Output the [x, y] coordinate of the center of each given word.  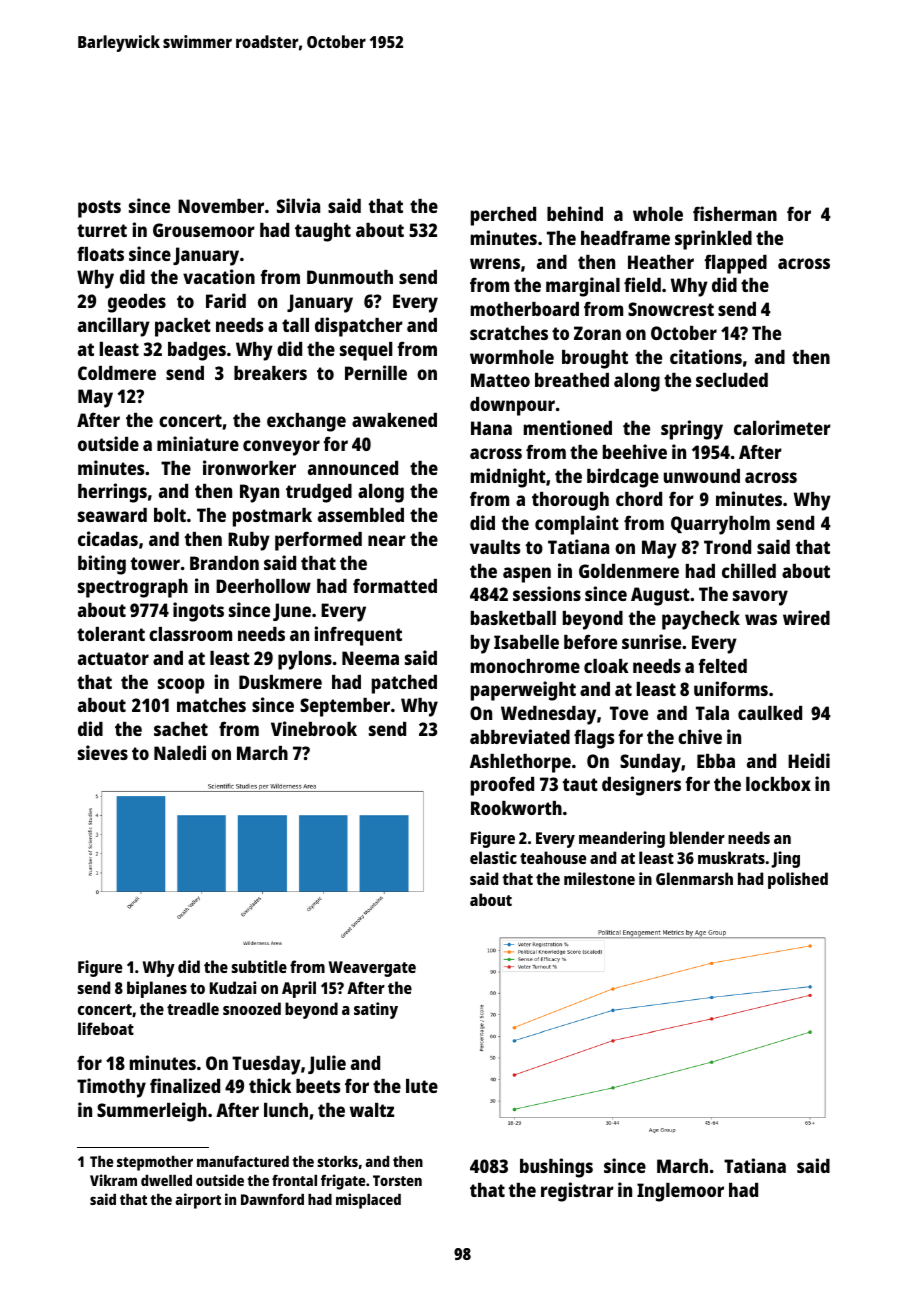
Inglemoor [680, 1192]
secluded [732, 380]
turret [102, 230]
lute [422, 1086]
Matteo [500, 380]
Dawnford [272, 1199]
